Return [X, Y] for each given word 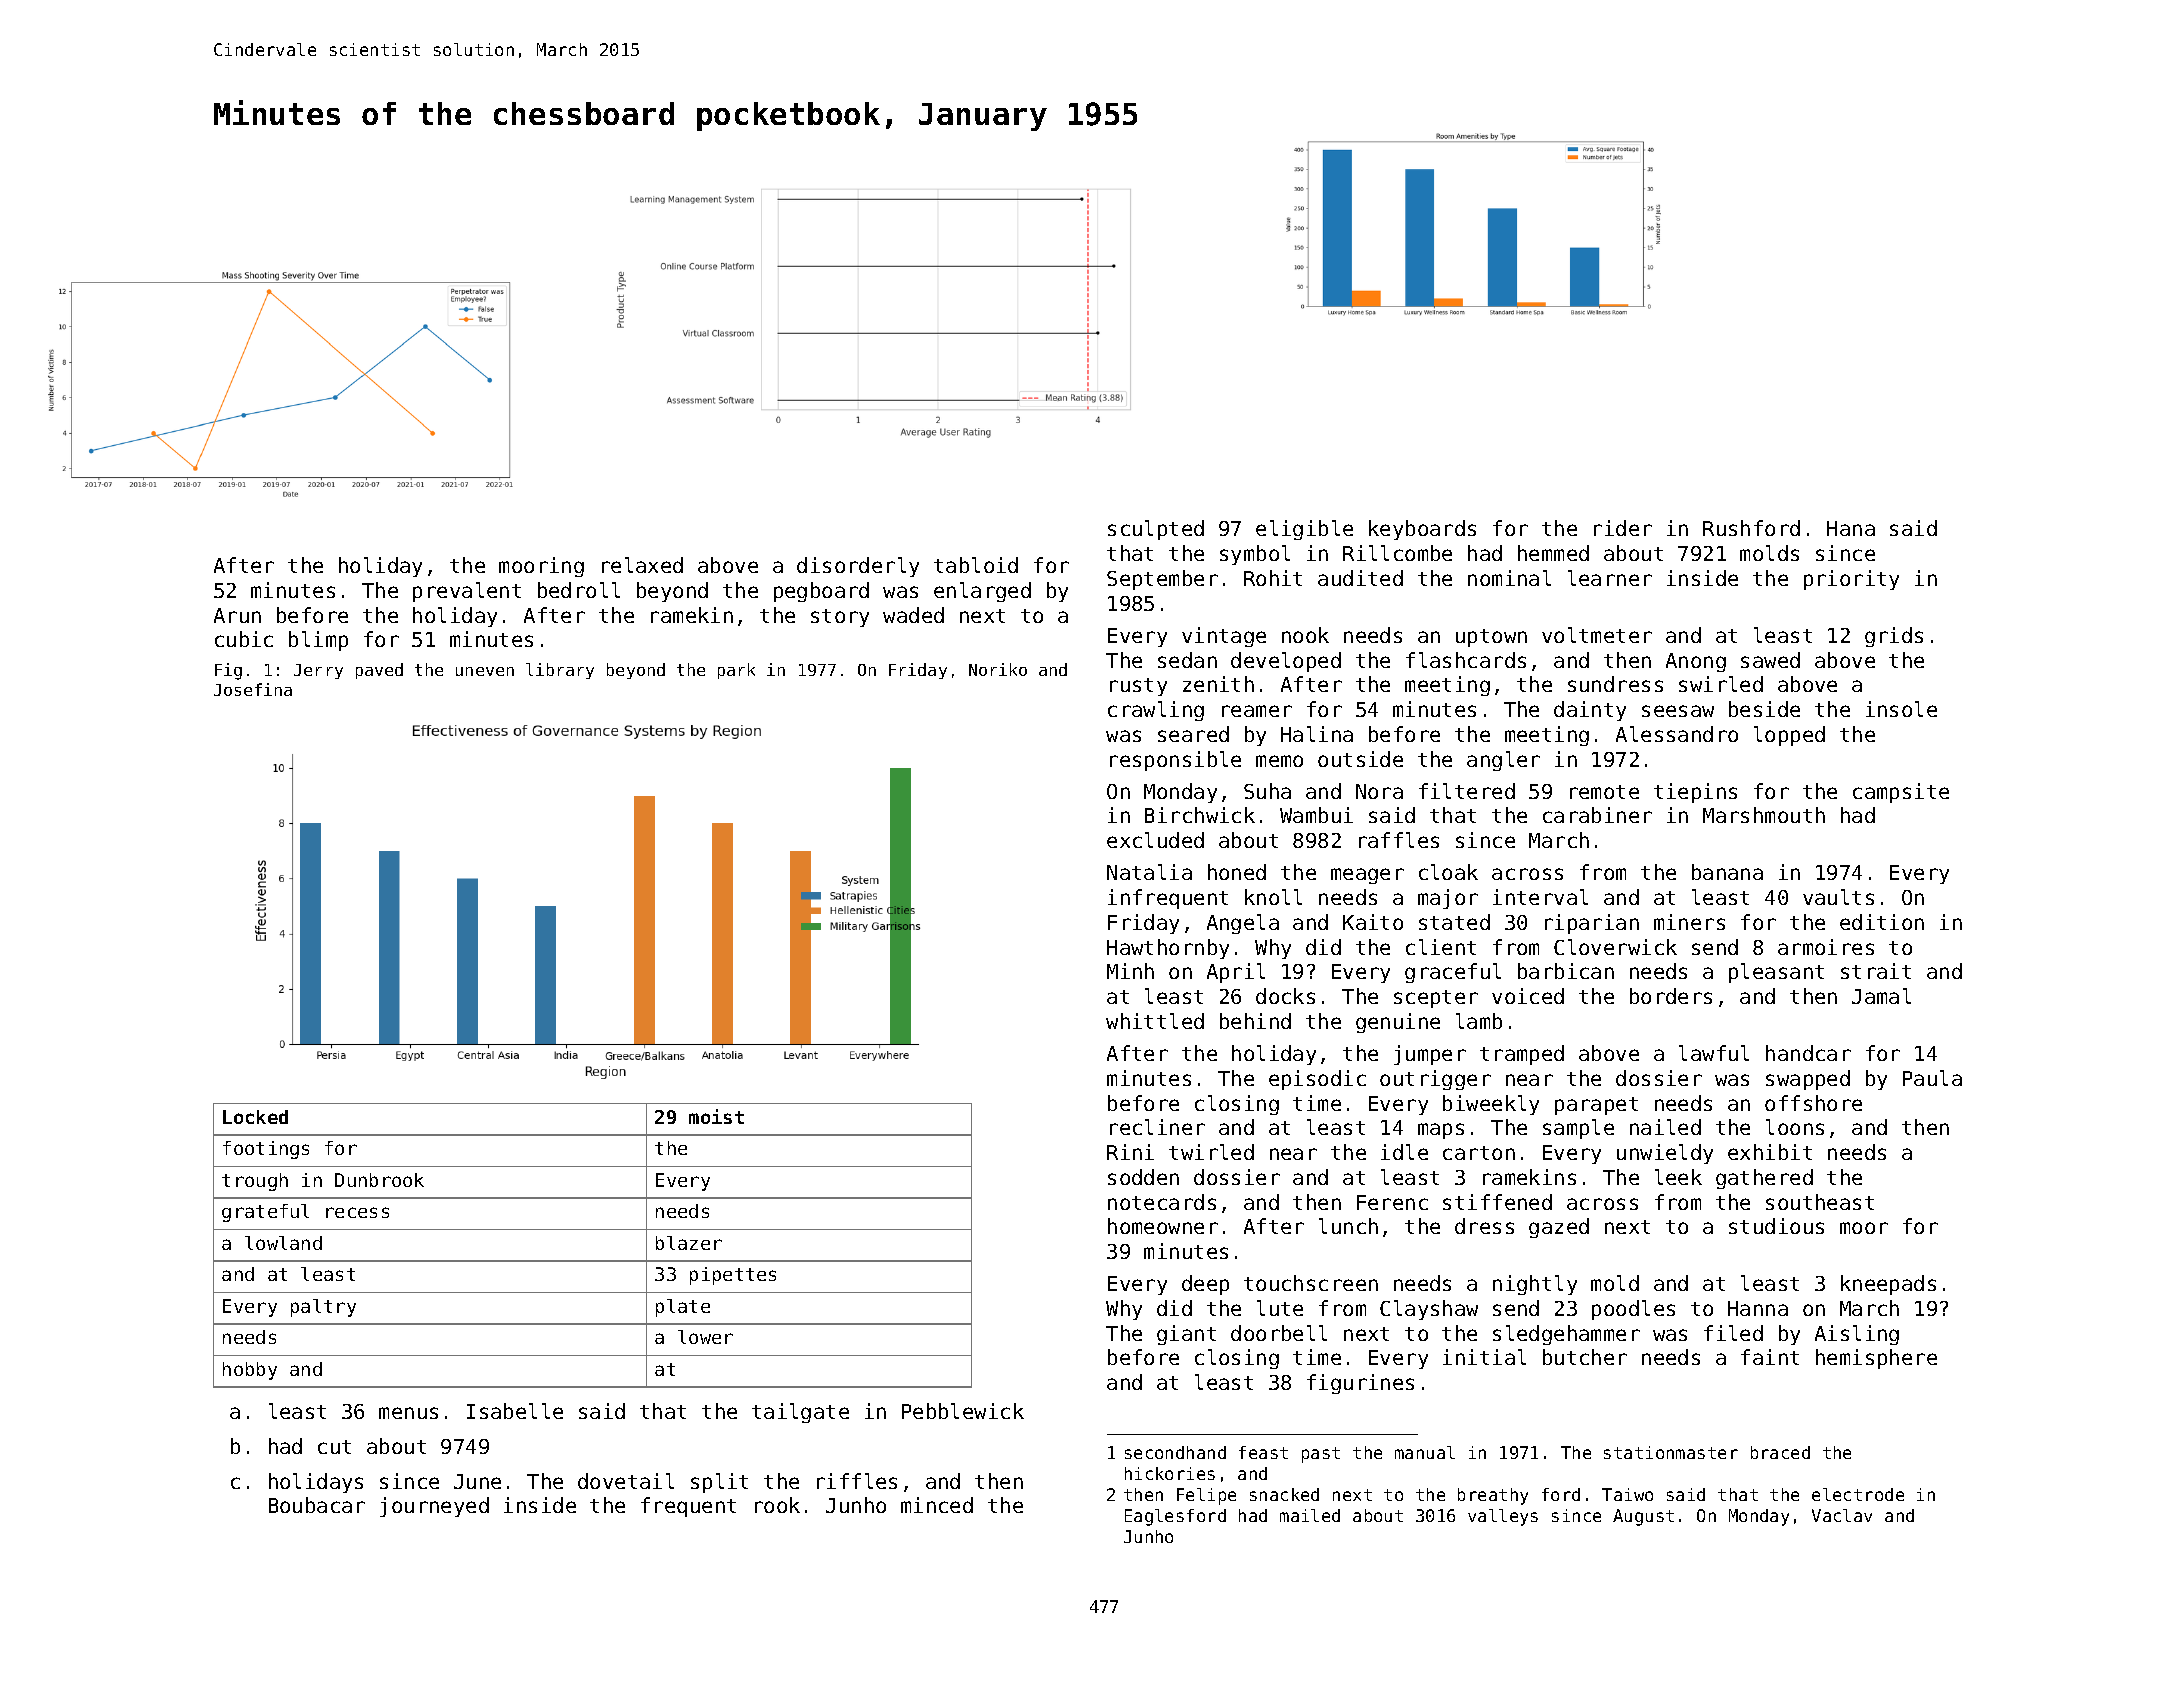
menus [408, 1413]
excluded [1155, 840]
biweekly [1491, 1105]
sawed [1770, 660]
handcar [1808, 1053]
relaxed [642, 565]
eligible [1304, 530]
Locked [255, 1117]
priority [1851, 580]
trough [255, 1182]
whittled [1155, 1021]
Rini [1130, 1152]
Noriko [998, 669]
